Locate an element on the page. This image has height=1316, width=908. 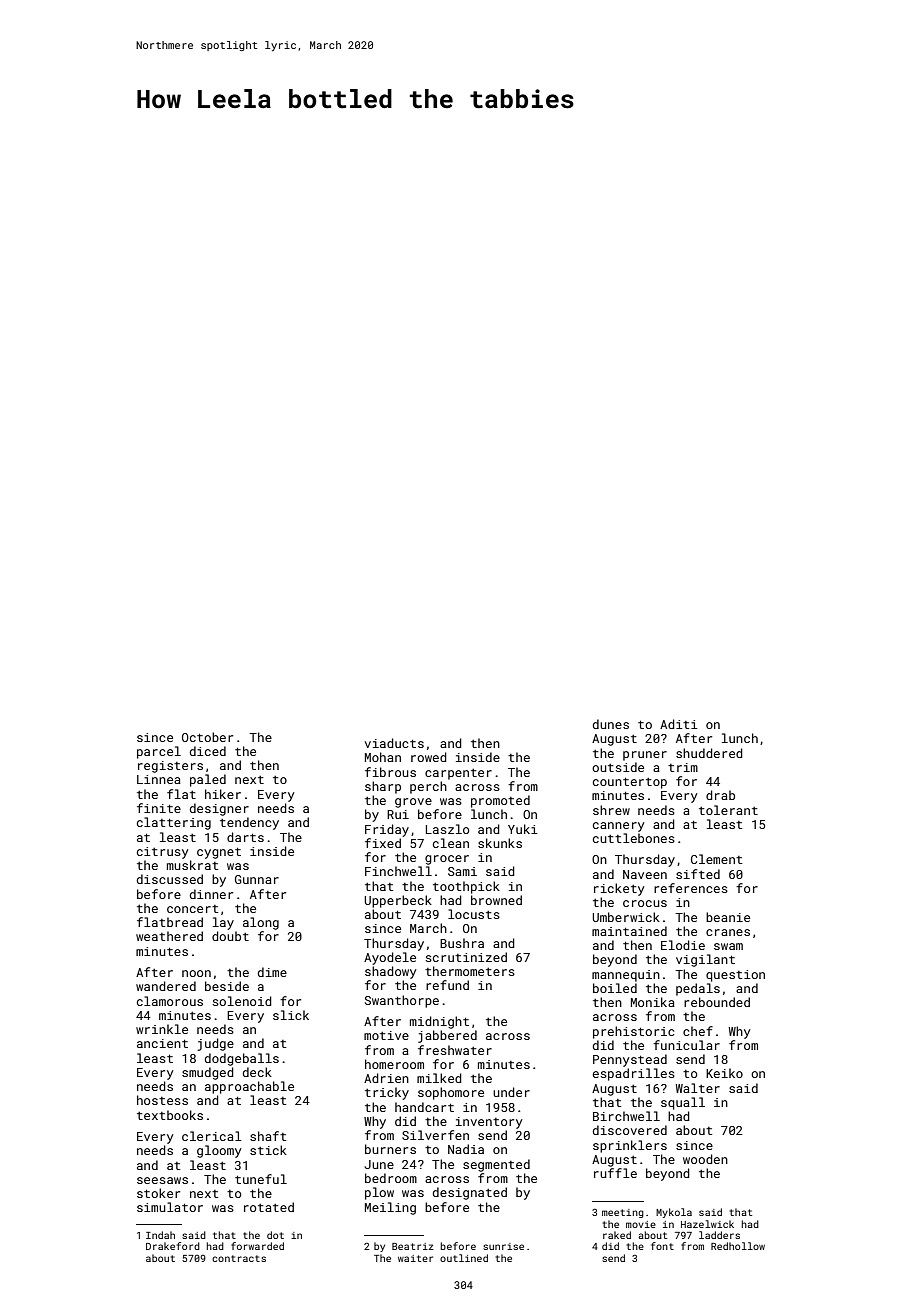
designated is located at coordinates (470, 1193).
